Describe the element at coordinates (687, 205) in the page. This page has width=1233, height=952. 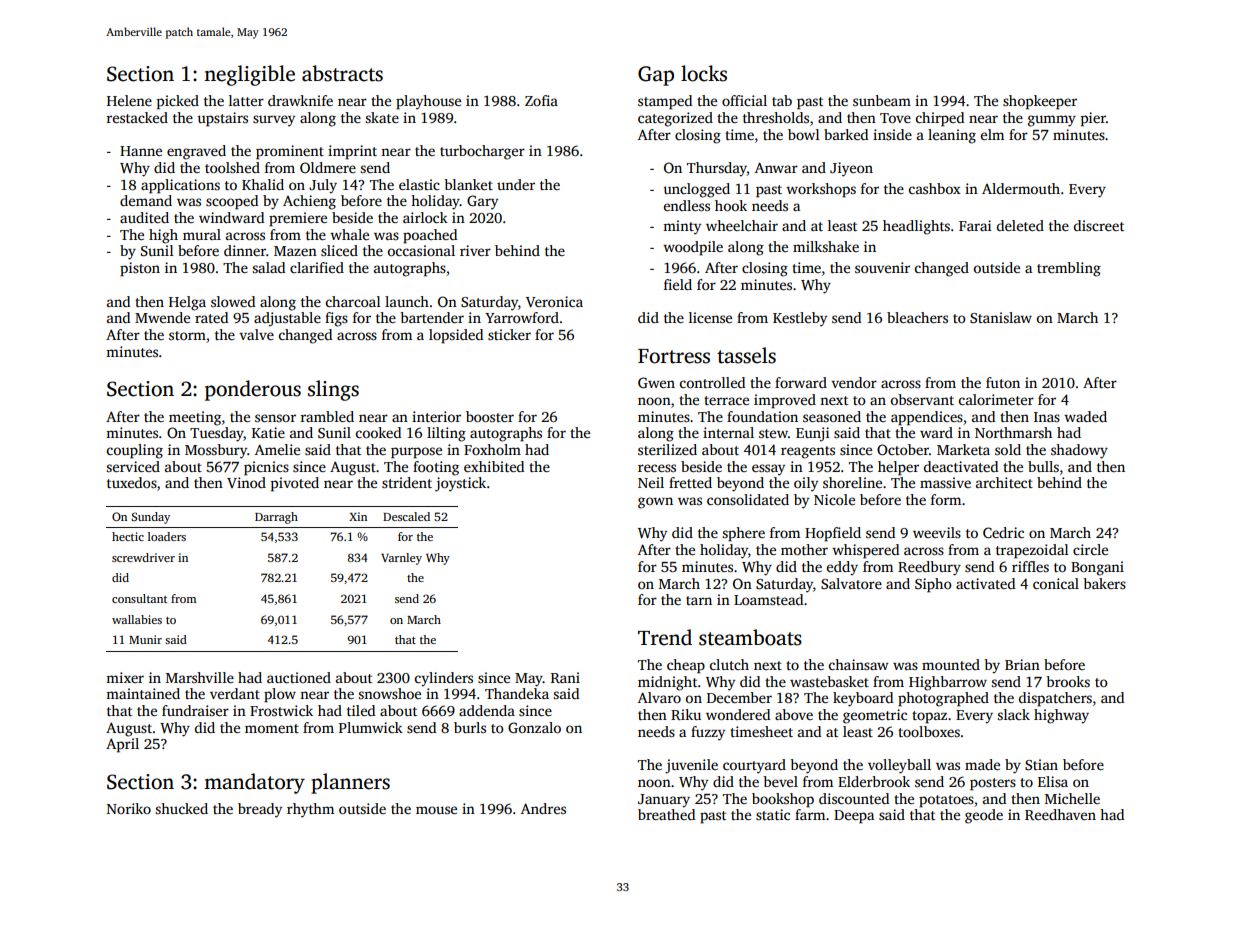
I see `endless` at that location.
